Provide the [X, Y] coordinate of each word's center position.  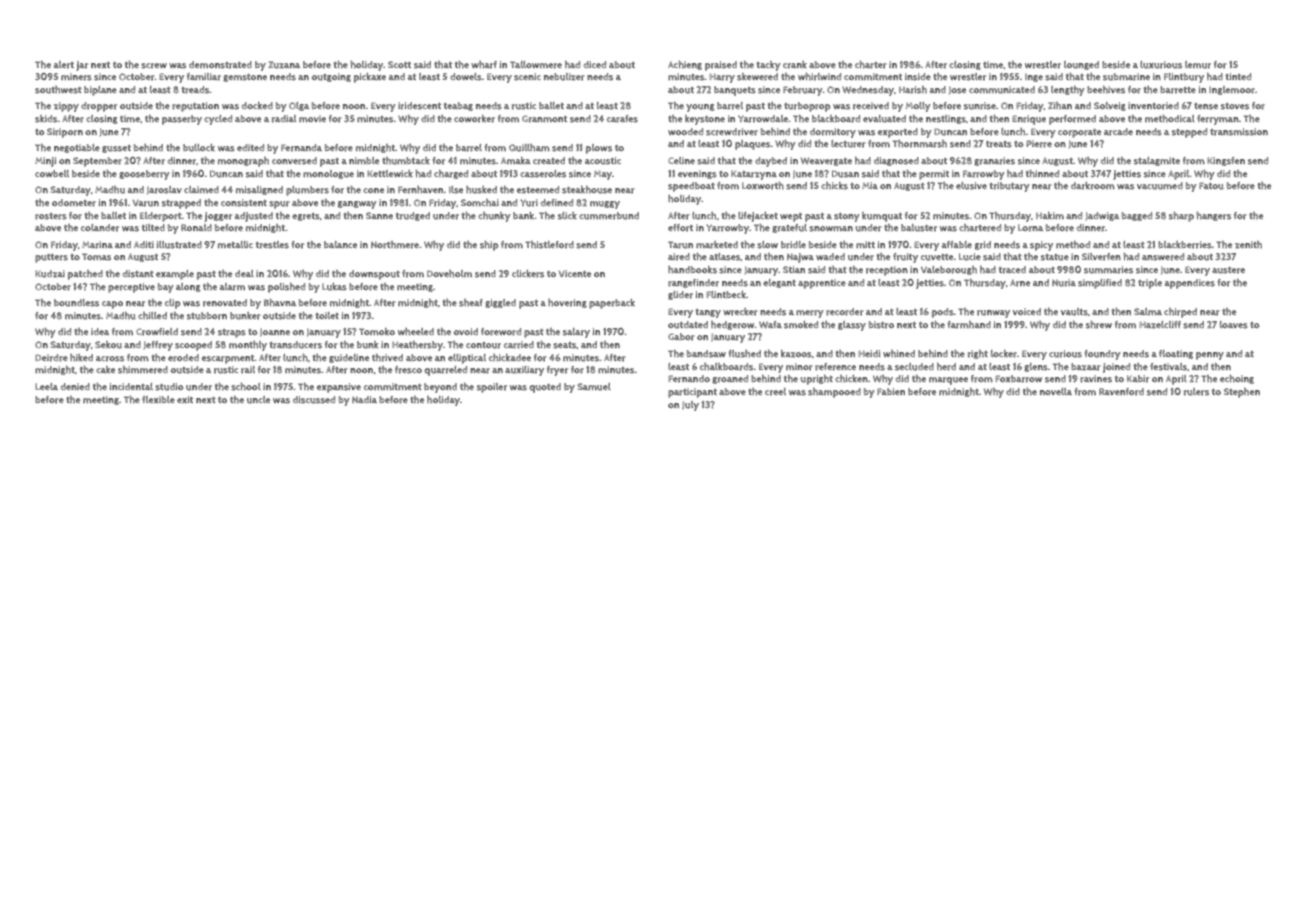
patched [85, 275]
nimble [364, 160]
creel [775, 392]
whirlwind [819, 77]
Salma [1148, 311]
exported [898, 133]
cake [105, 369]
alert [64, 65]
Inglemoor [1232, 90]
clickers [528, 274]
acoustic [603, 161]
